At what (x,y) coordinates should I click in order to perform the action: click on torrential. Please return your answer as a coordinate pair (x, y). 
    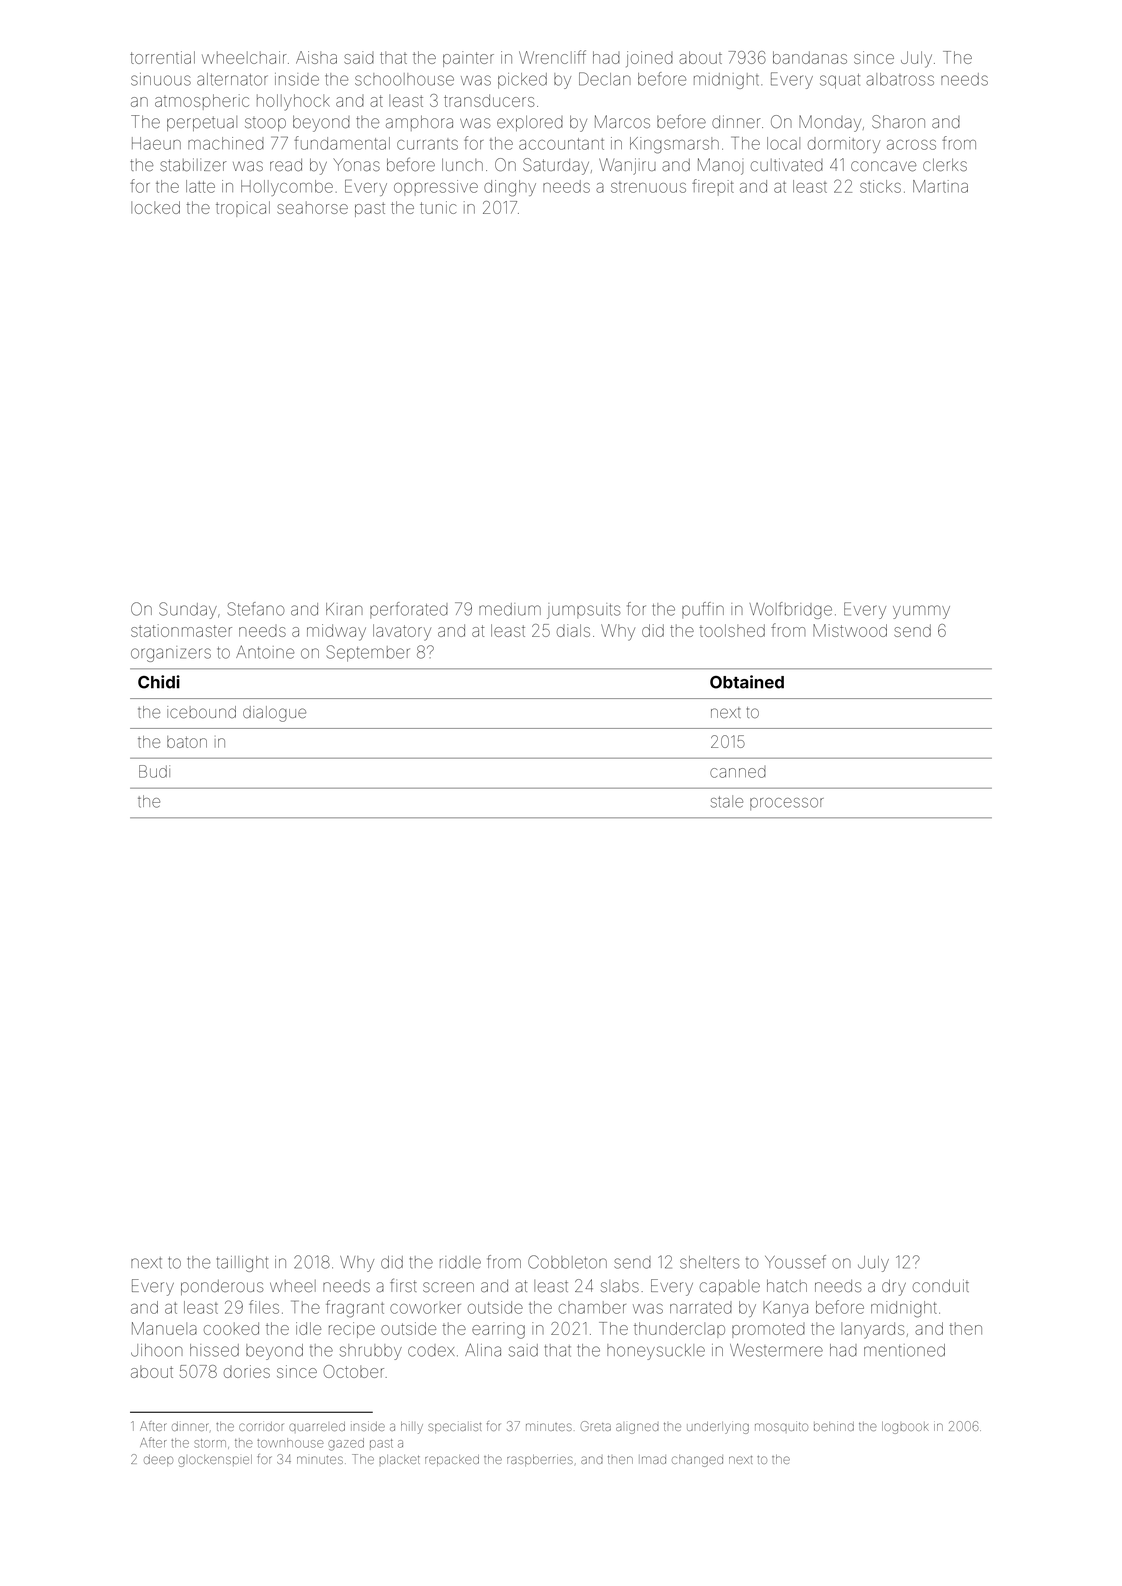
    Looking at the image, I should click on (162, 57).
